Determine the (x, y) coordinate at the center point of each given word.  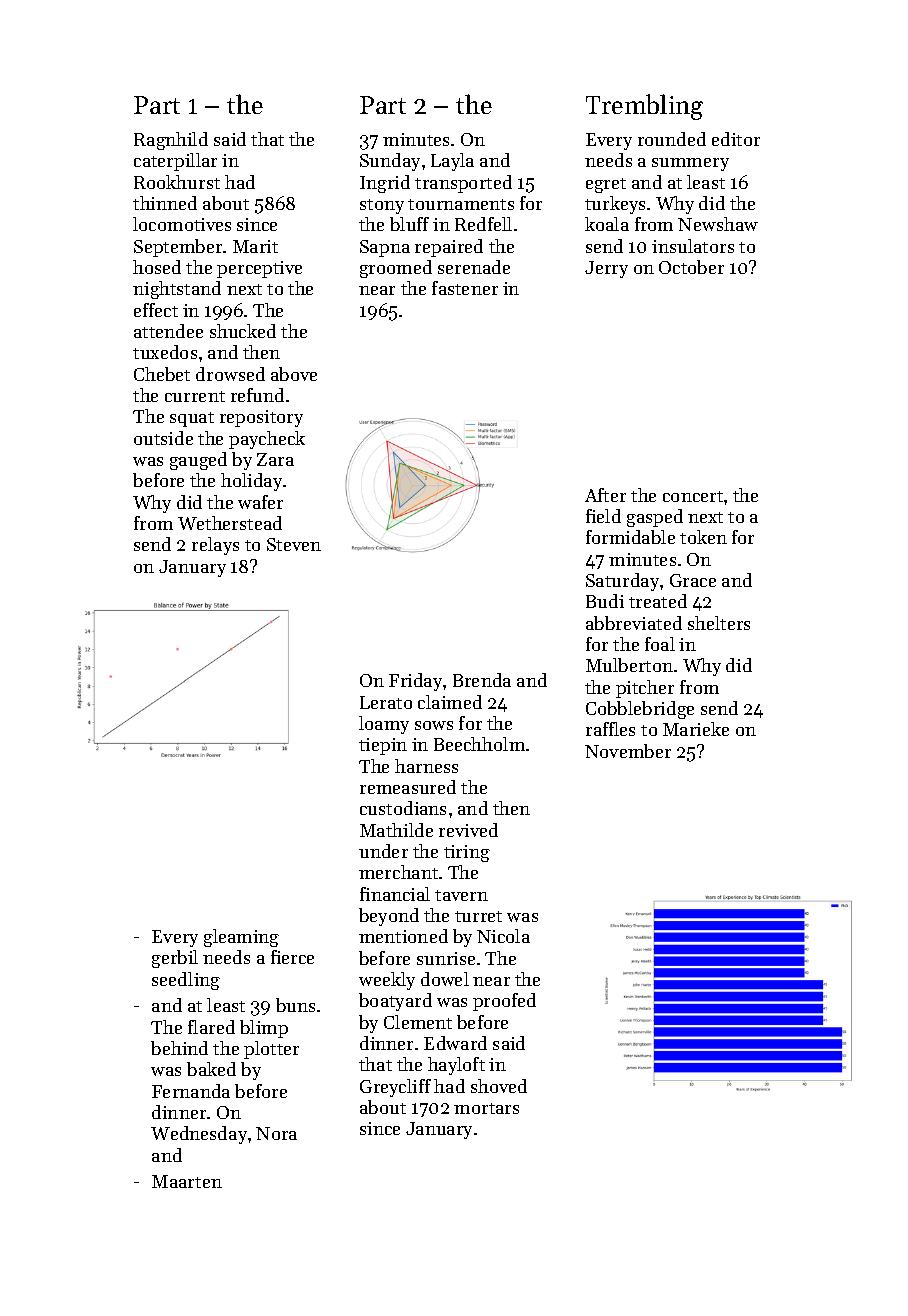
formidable (630, 537)
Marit (255, 246)
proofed (504, 1002)
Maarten (187, 1181)
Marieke (696, 729)
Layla (452, 162)
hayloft (456, 1066)
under (383, 851)
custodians (403, 808)
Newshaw (718, 224)
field (603, 516)
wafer (260, 502)
